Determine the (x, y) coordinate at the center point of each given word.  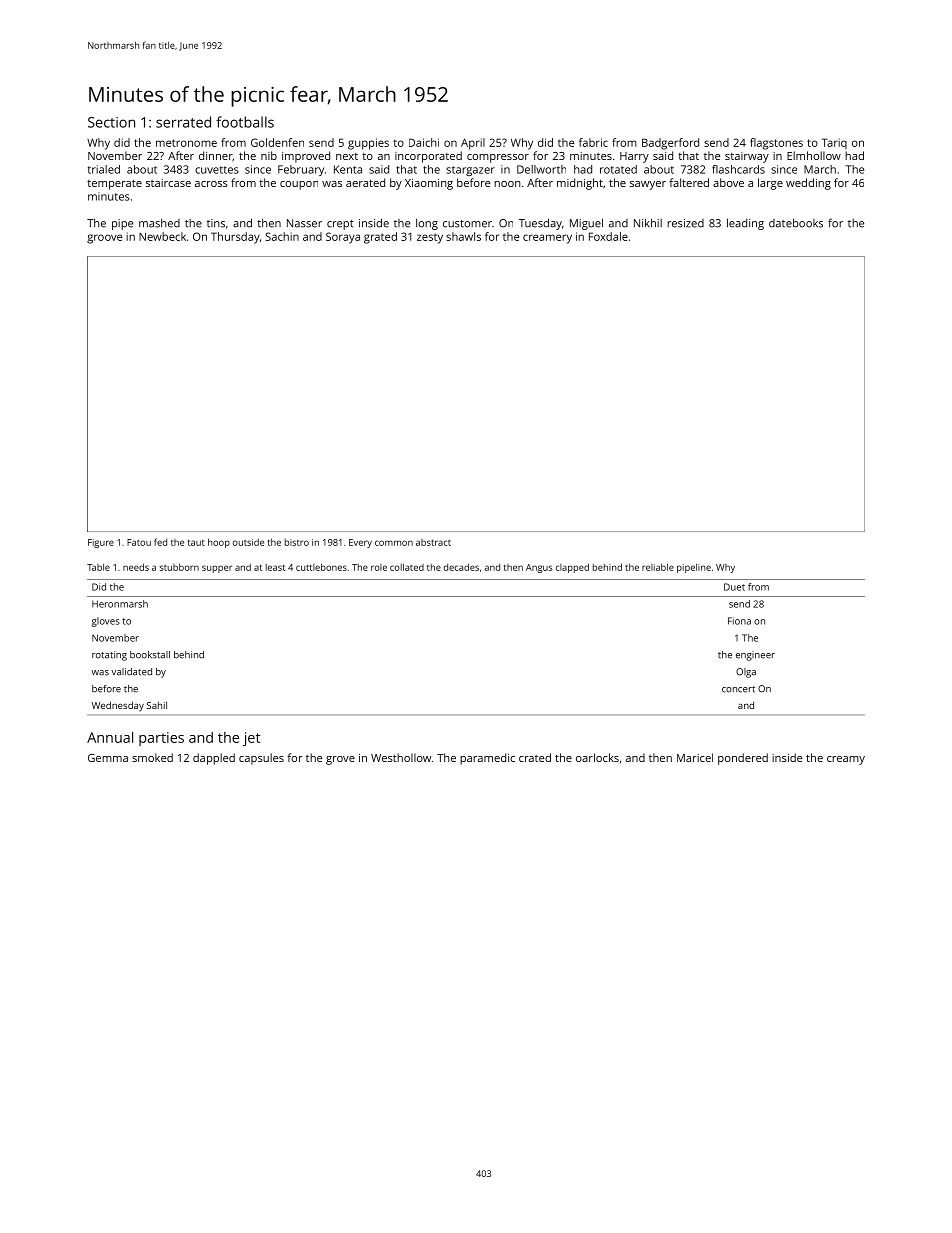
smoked (152, 757)
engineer (755, 656)
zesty (430, 238)
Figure (101, 543)
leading (745, 224)
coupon (299, 185)
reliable (658, 567)
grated (380, 238)
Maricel (695, 757)
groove (104, 239)
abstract (433, 542)
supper (217, 569)
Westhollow (401, 757)
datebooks (796, 223)
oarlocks (597, 757)
